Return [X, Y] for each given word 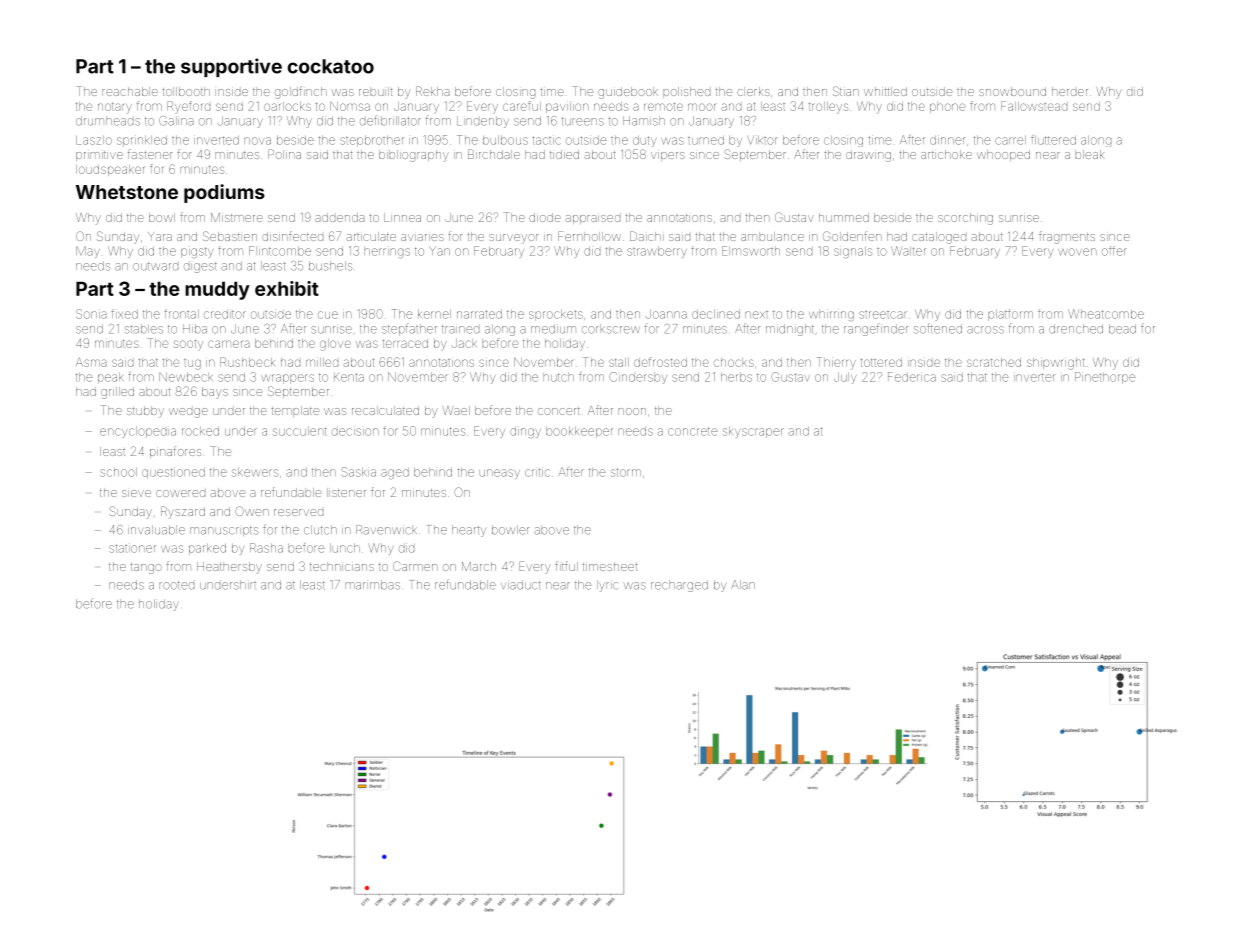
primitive [99, 156]
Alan [743, 585]
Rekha [433, 91]
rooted [176, 585]
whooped [1003, 155]
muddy [217, 290]
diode [545, 217]
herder [1070, 91]
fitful [566, 566]
